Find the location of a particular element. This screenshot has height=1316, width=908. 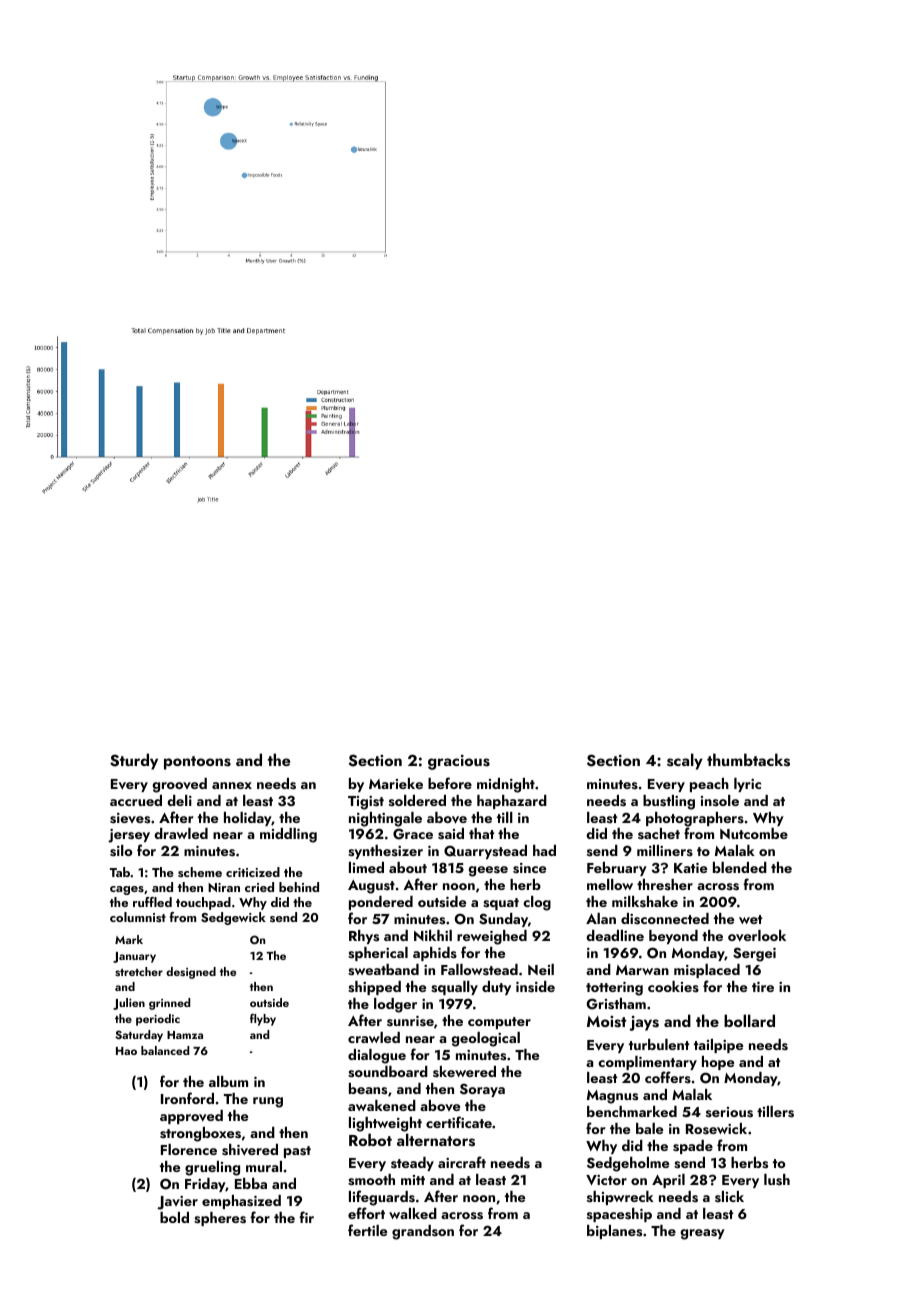

steady is located at coordinates (412, 1164).
